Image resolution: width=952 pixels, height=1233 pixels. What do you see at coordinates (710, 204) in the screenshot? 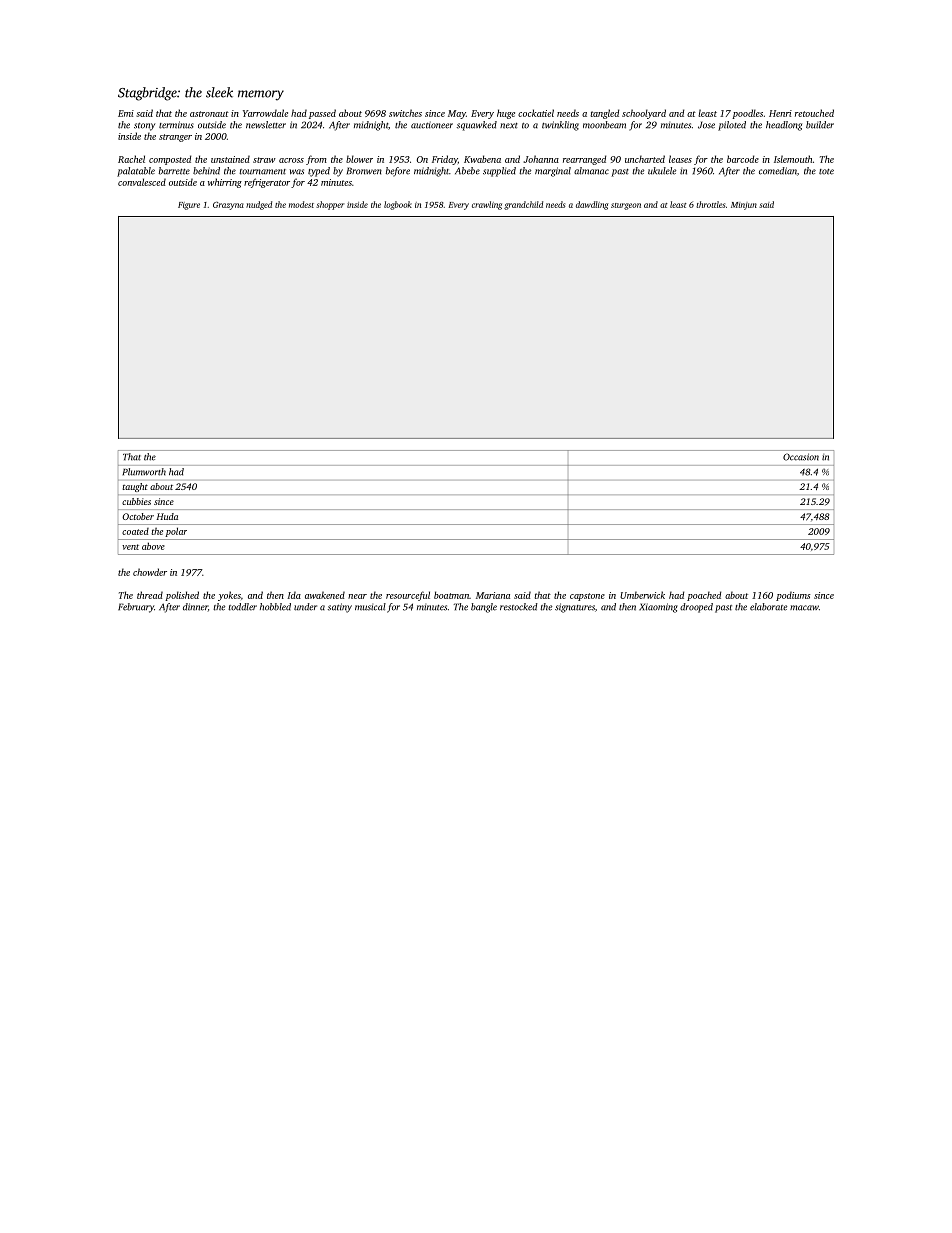
I see `throttles` at bounding box center [710, 204].
